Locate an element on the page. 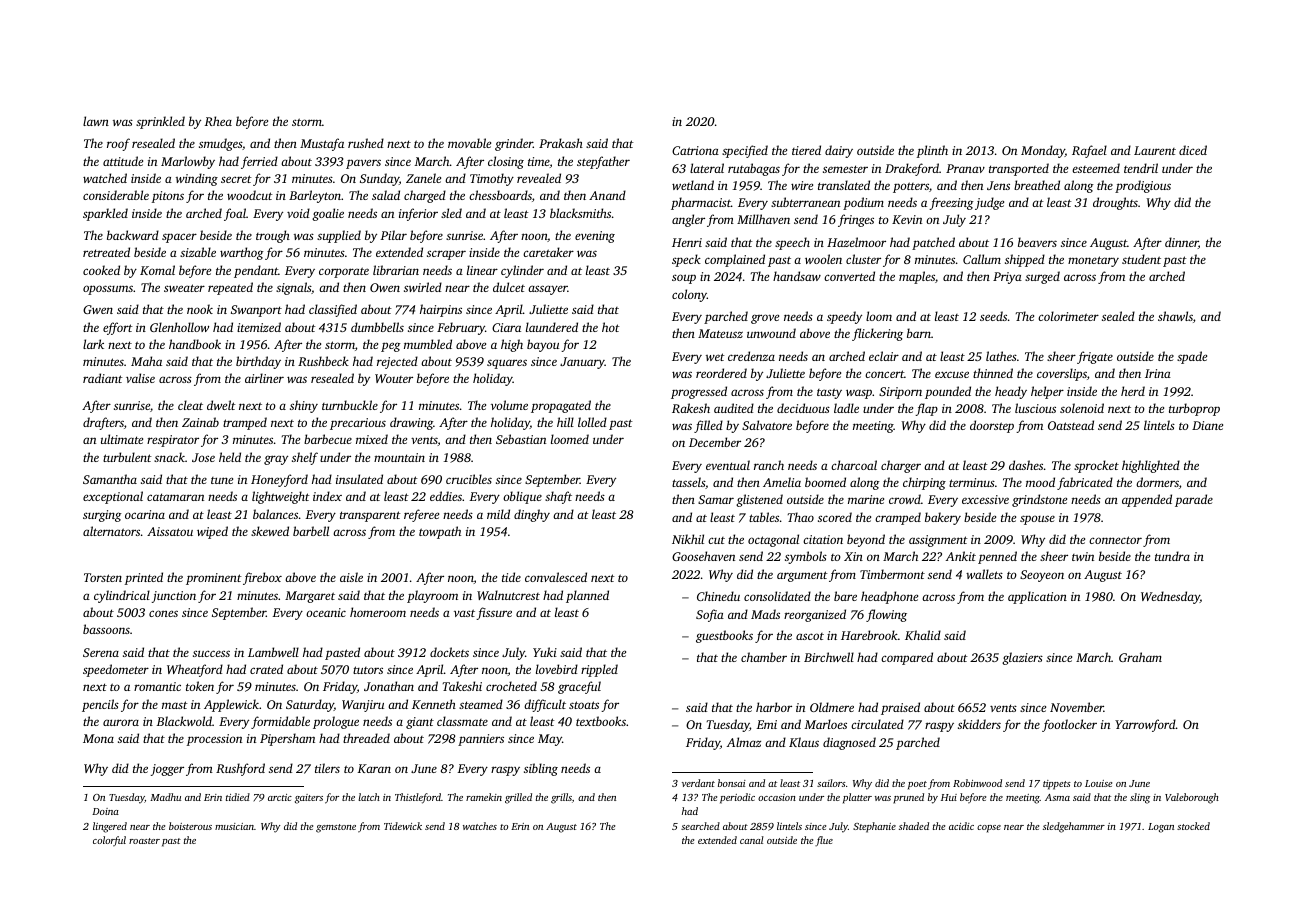  ladle is located at coordinates (846, 408).
